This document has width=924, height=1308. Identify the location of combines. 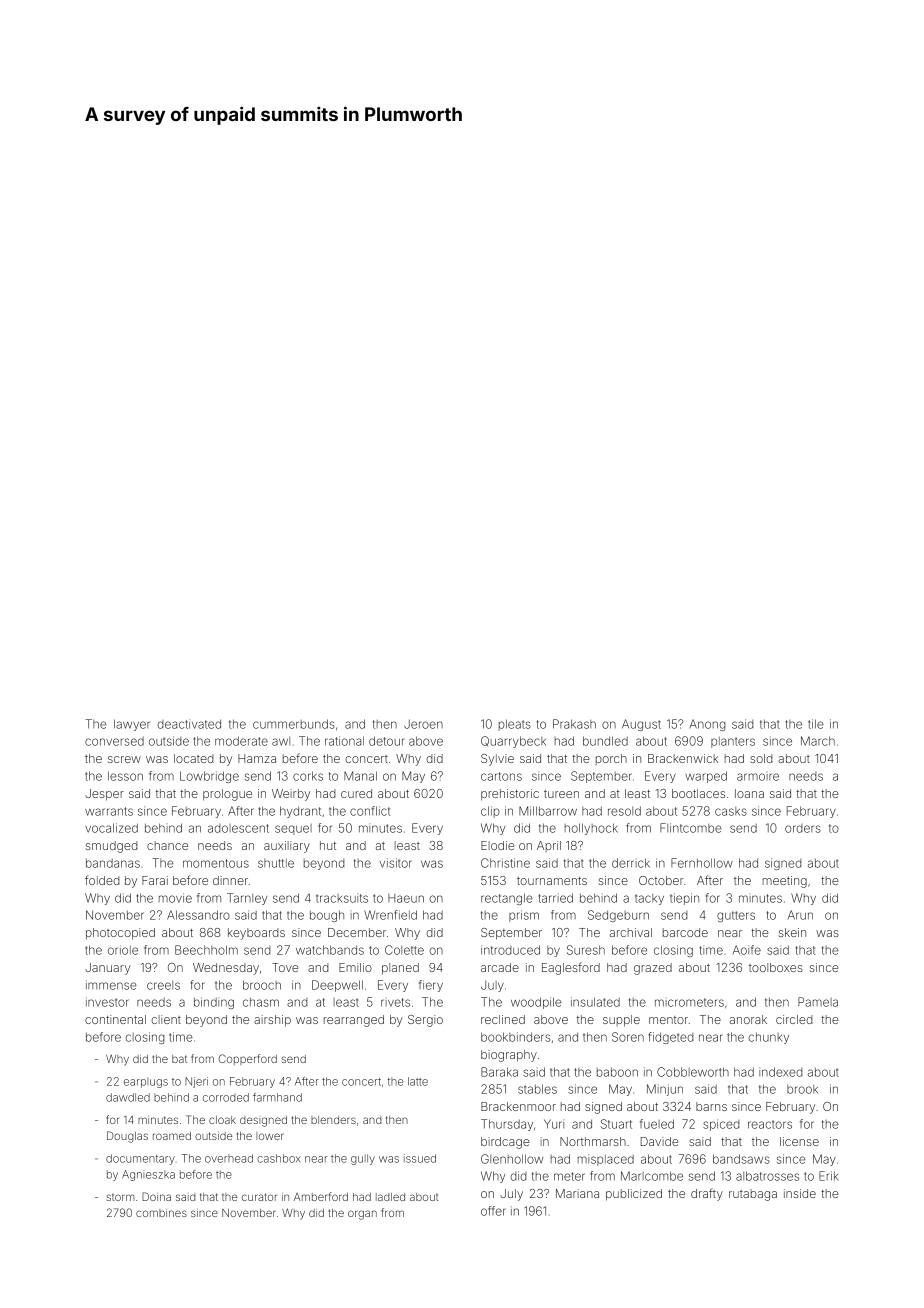
(161, 1213).
